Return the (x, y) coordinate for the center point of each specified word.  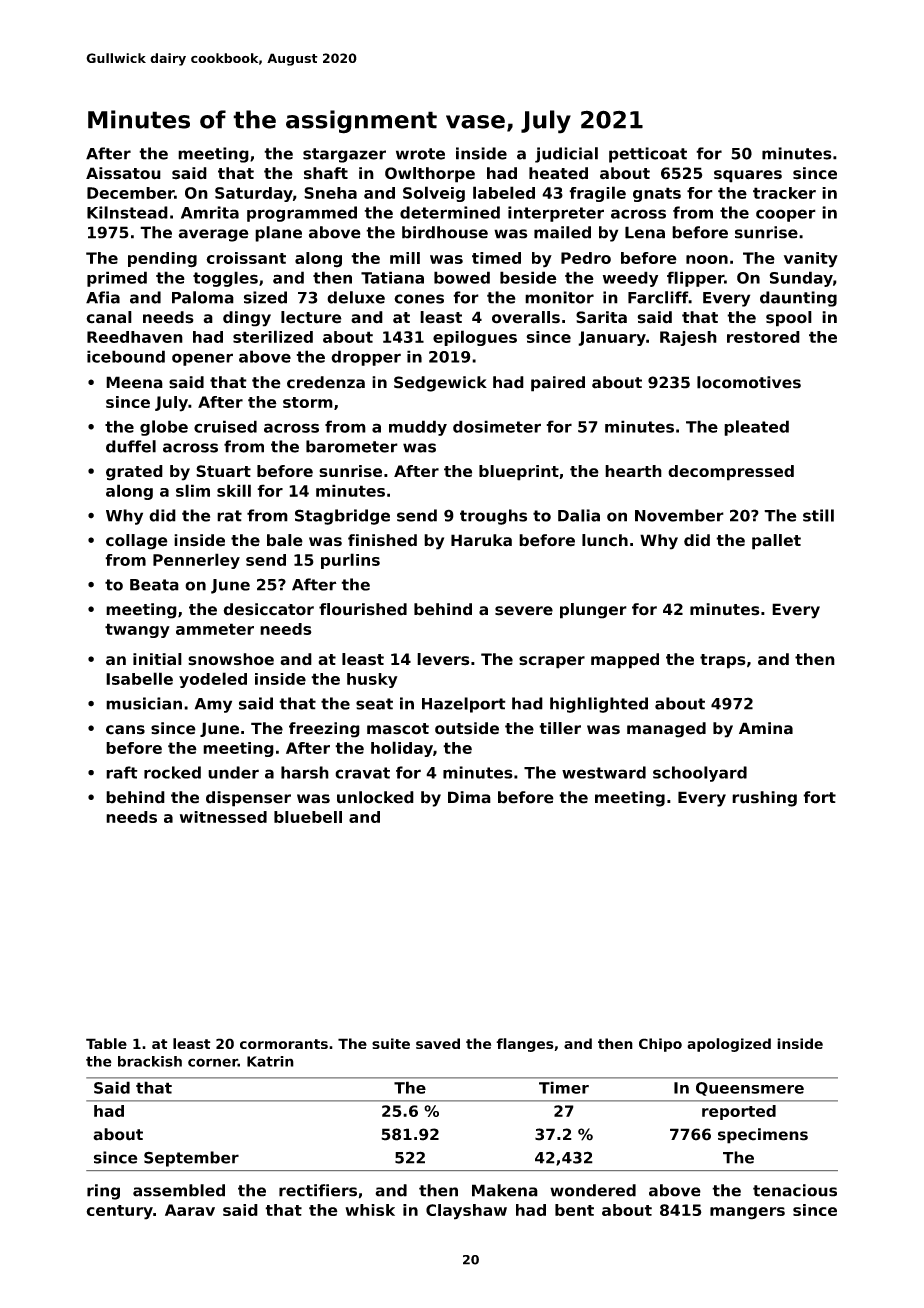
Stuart (223, 471)
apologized (729, 1045)
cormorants (284, 1044)
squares (748, 176)
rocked (172, 772)
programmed (302, 214)
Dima (469, 797)
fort (819, 797)
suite (391, 1043)
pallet (776, 542)
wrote (420, 154)
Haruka (481, 540)
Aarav (190, 1210)
